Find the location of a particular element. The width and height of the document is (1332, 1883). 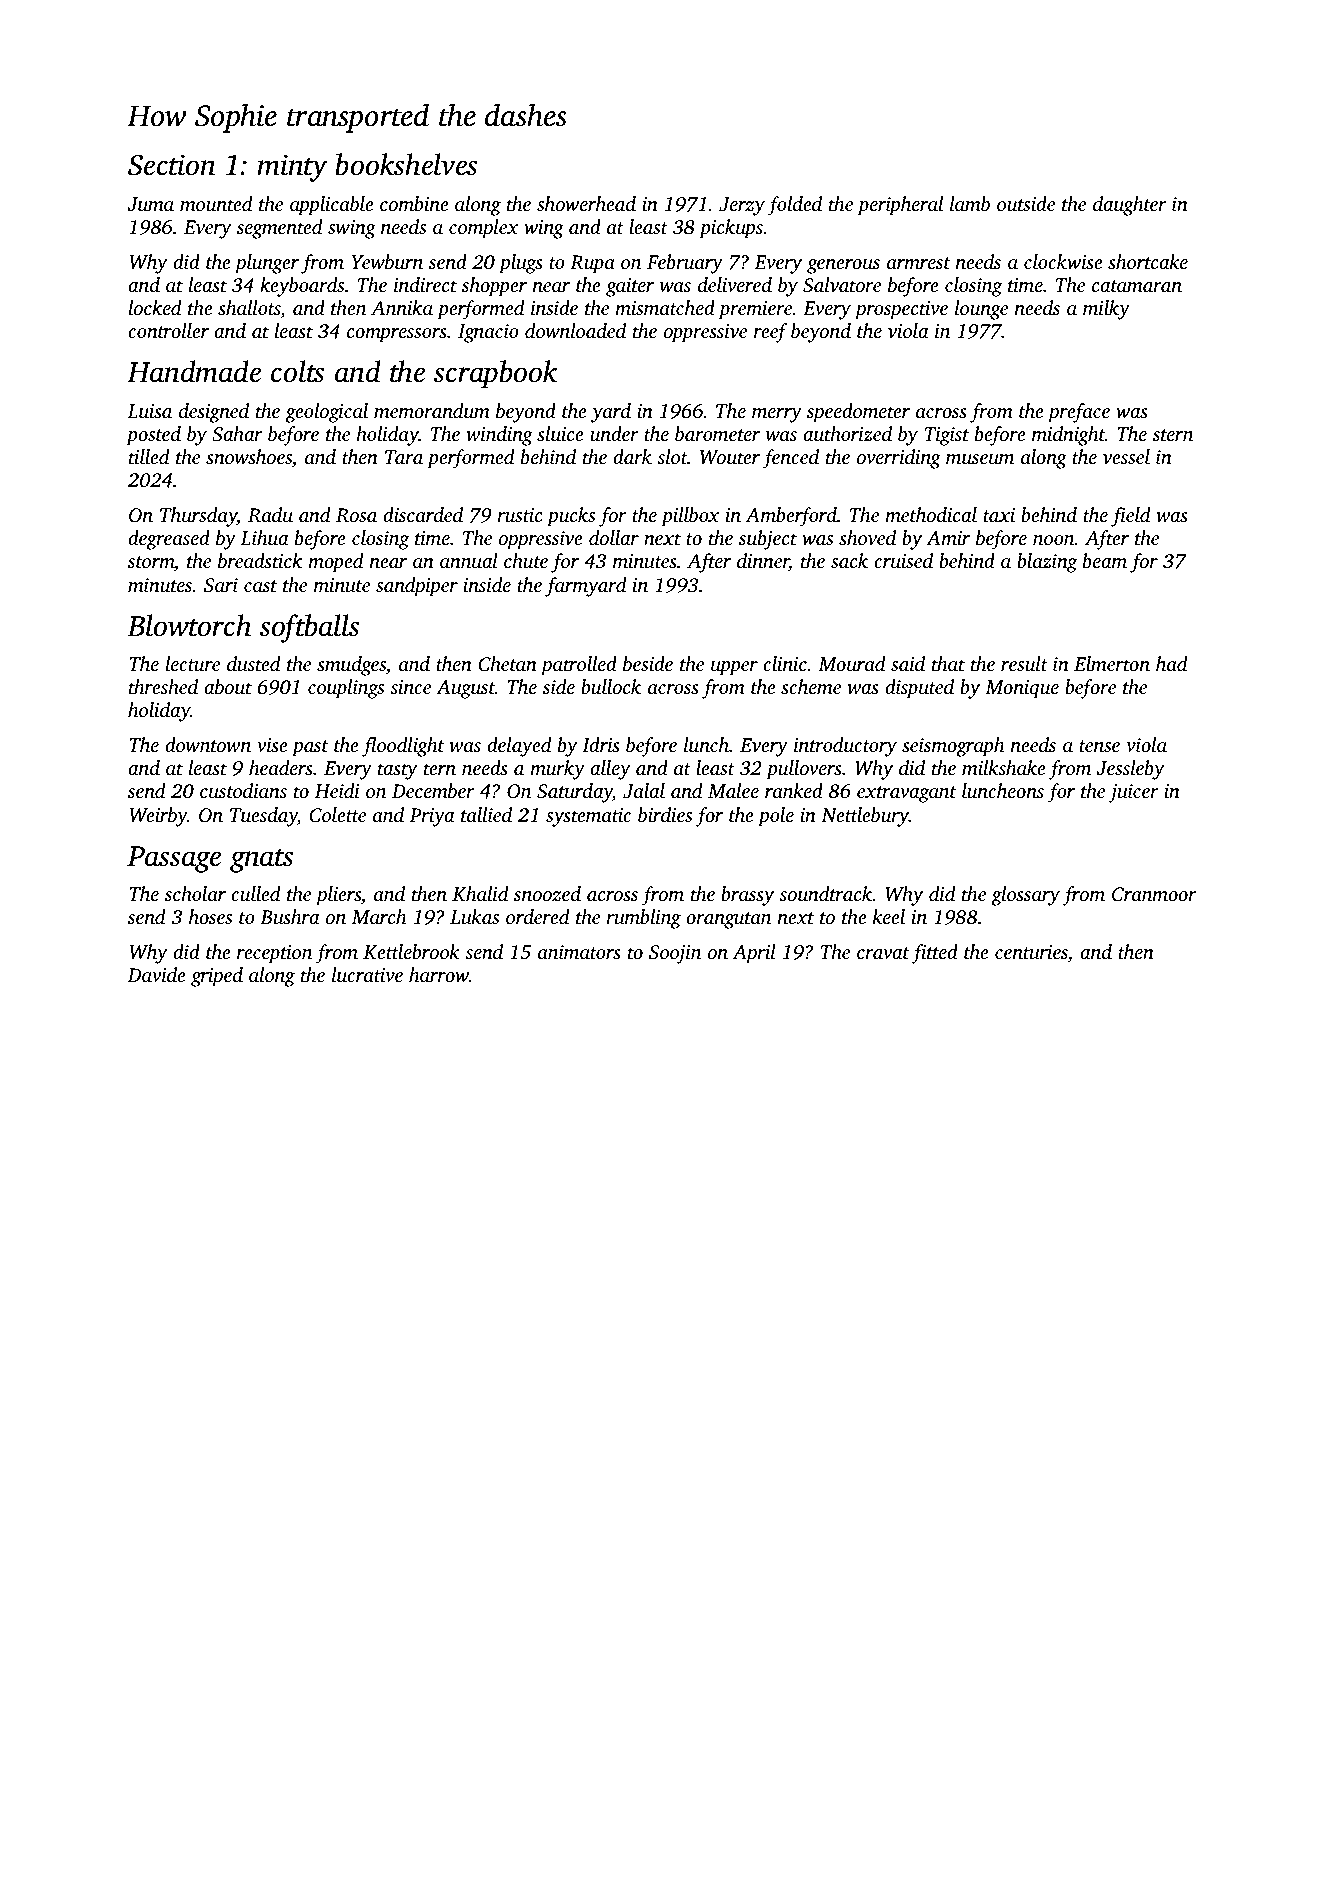

shallots is located at coordinates (249, 309).
